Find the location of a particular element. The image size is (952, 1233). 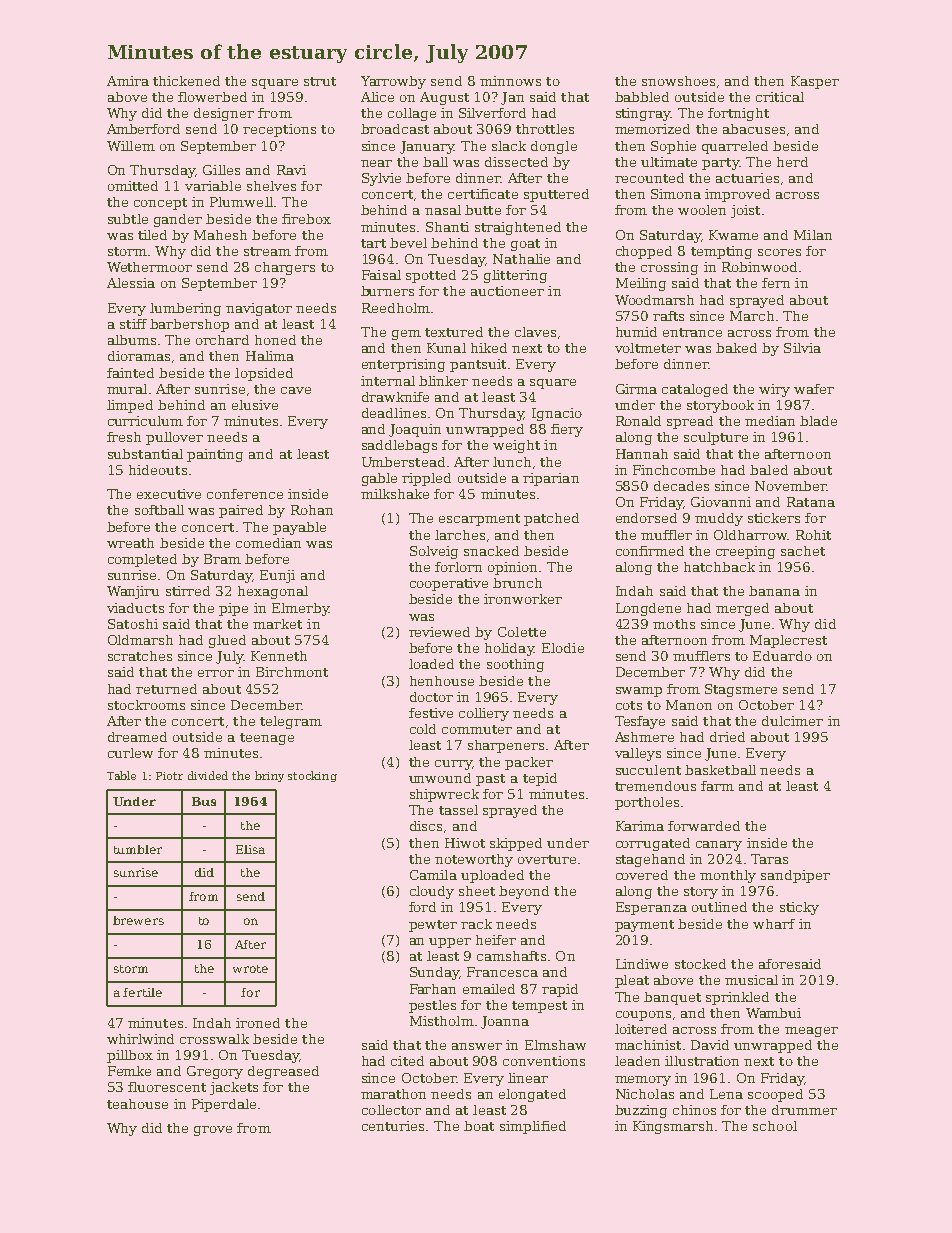

Ashmere is located at coordinates (644, 737).
